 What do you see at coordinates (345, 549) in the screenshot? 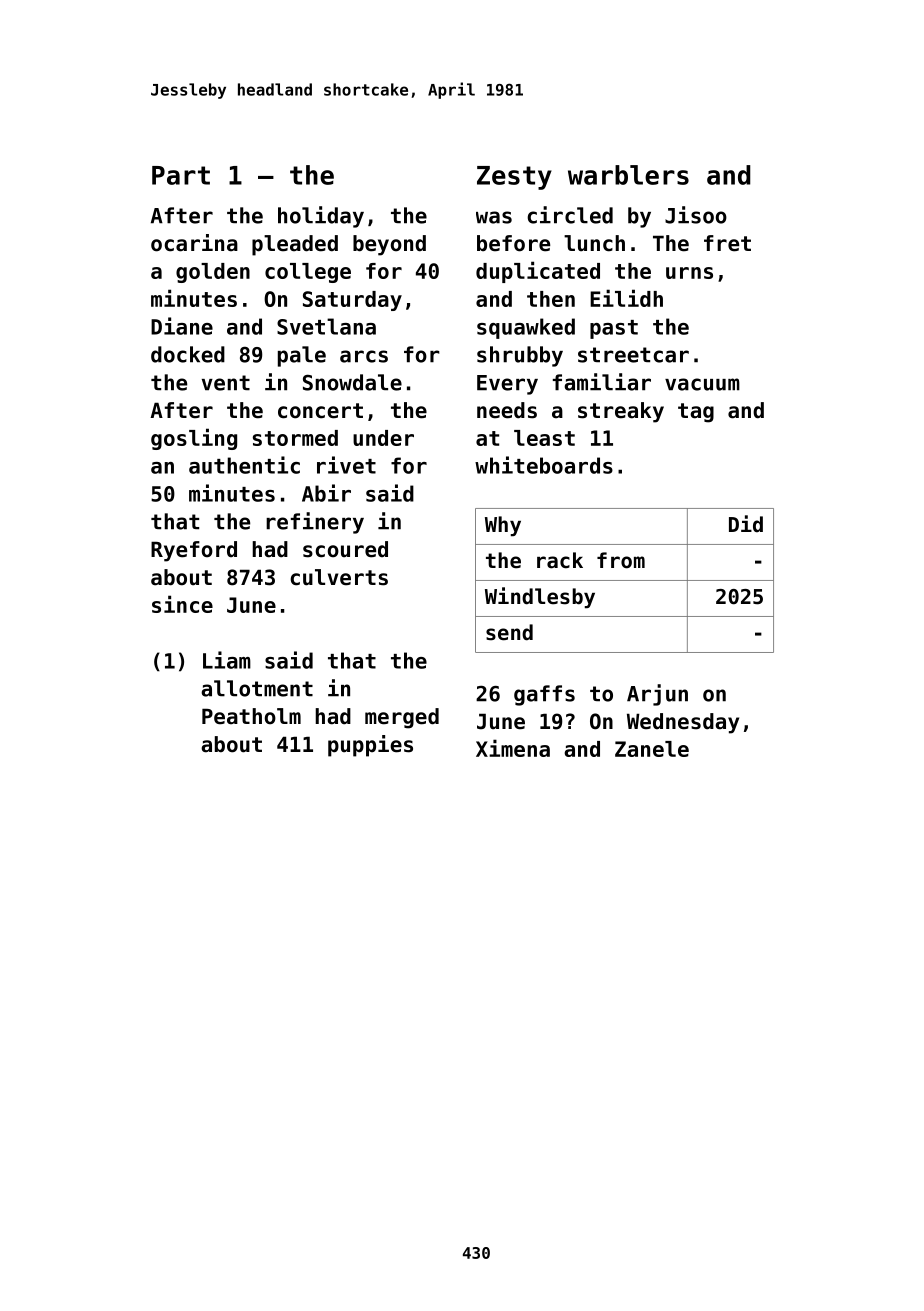
I see `scoured` at bounding box center [345, 549].
